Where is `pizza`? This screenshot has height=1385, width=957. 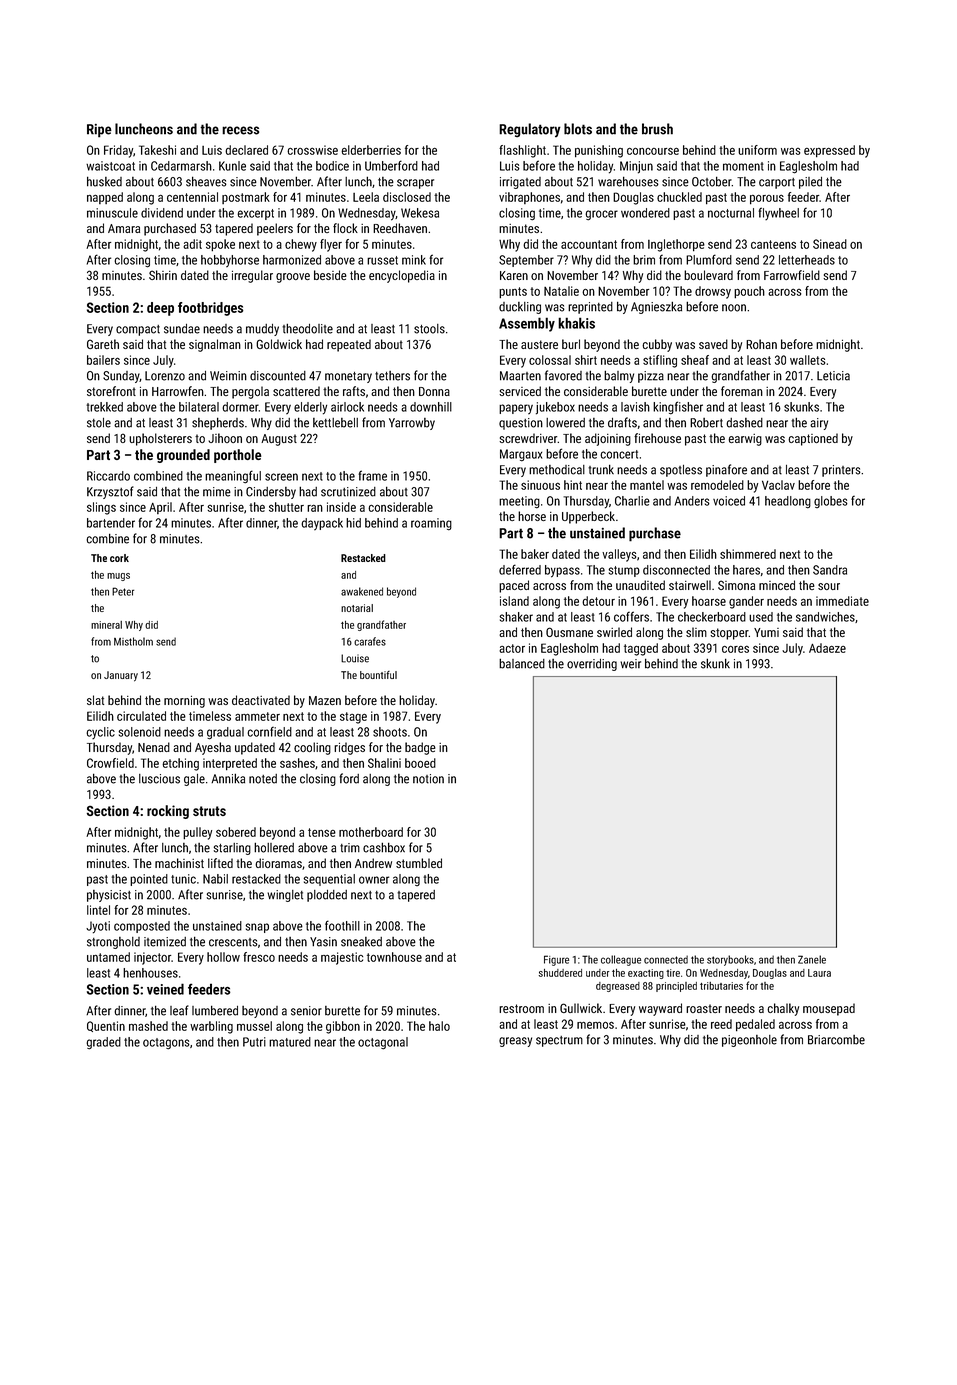 pizza is located at coordinates (651, 377).
